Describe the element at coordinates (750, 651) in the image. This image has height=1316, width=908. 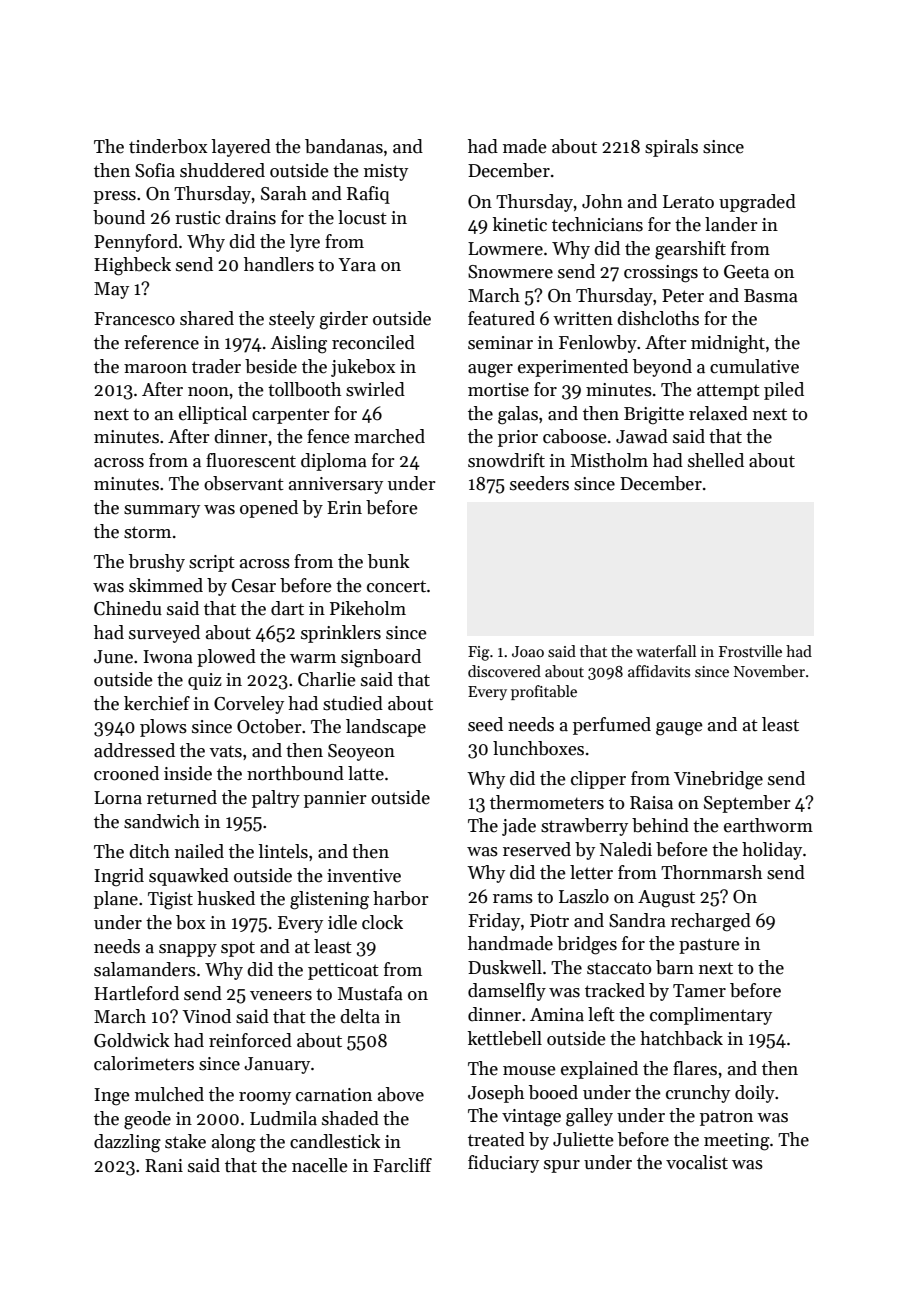
I see `Frostville` at that location.
